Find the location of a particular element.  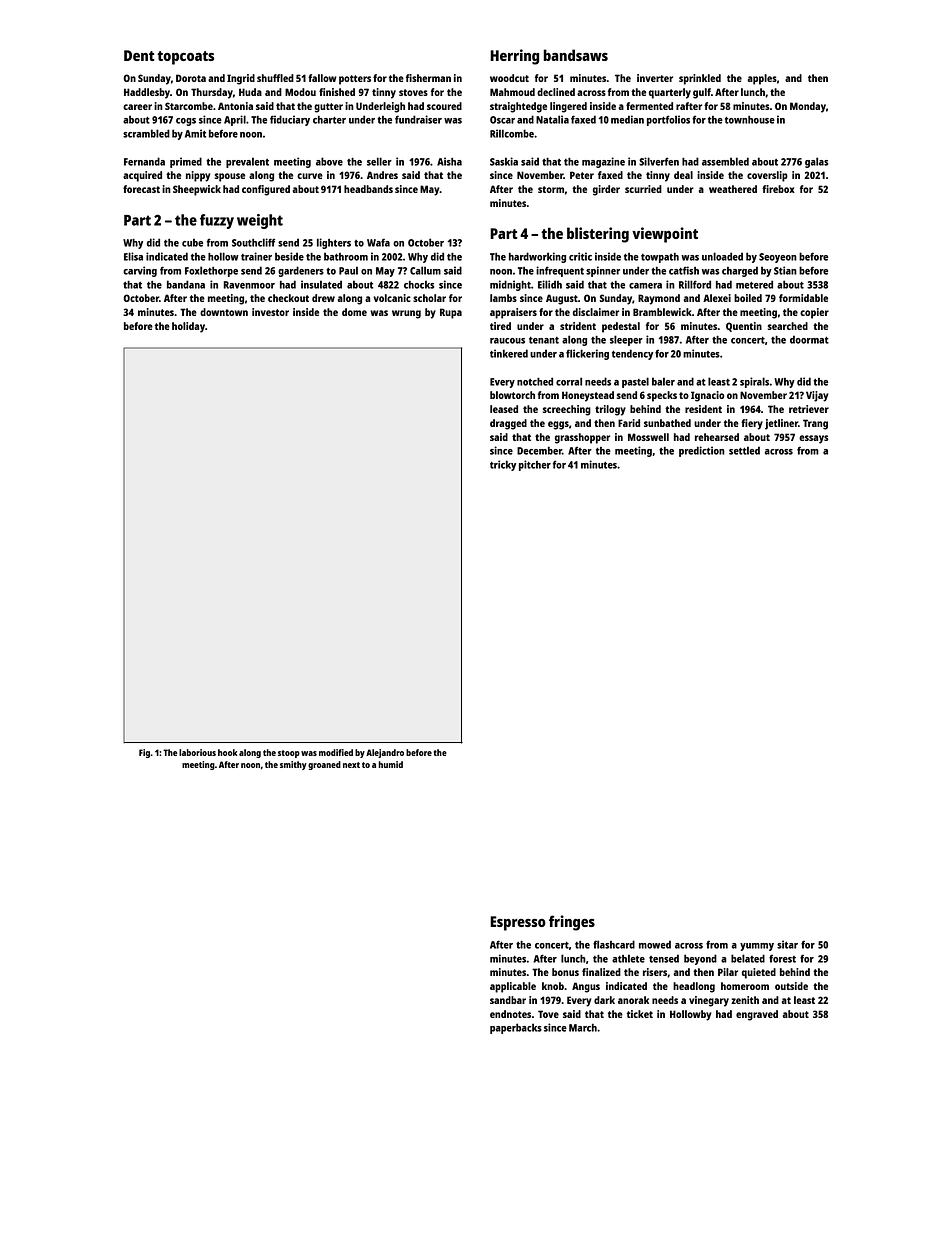

fringes is located at coordinates (572, 923).
